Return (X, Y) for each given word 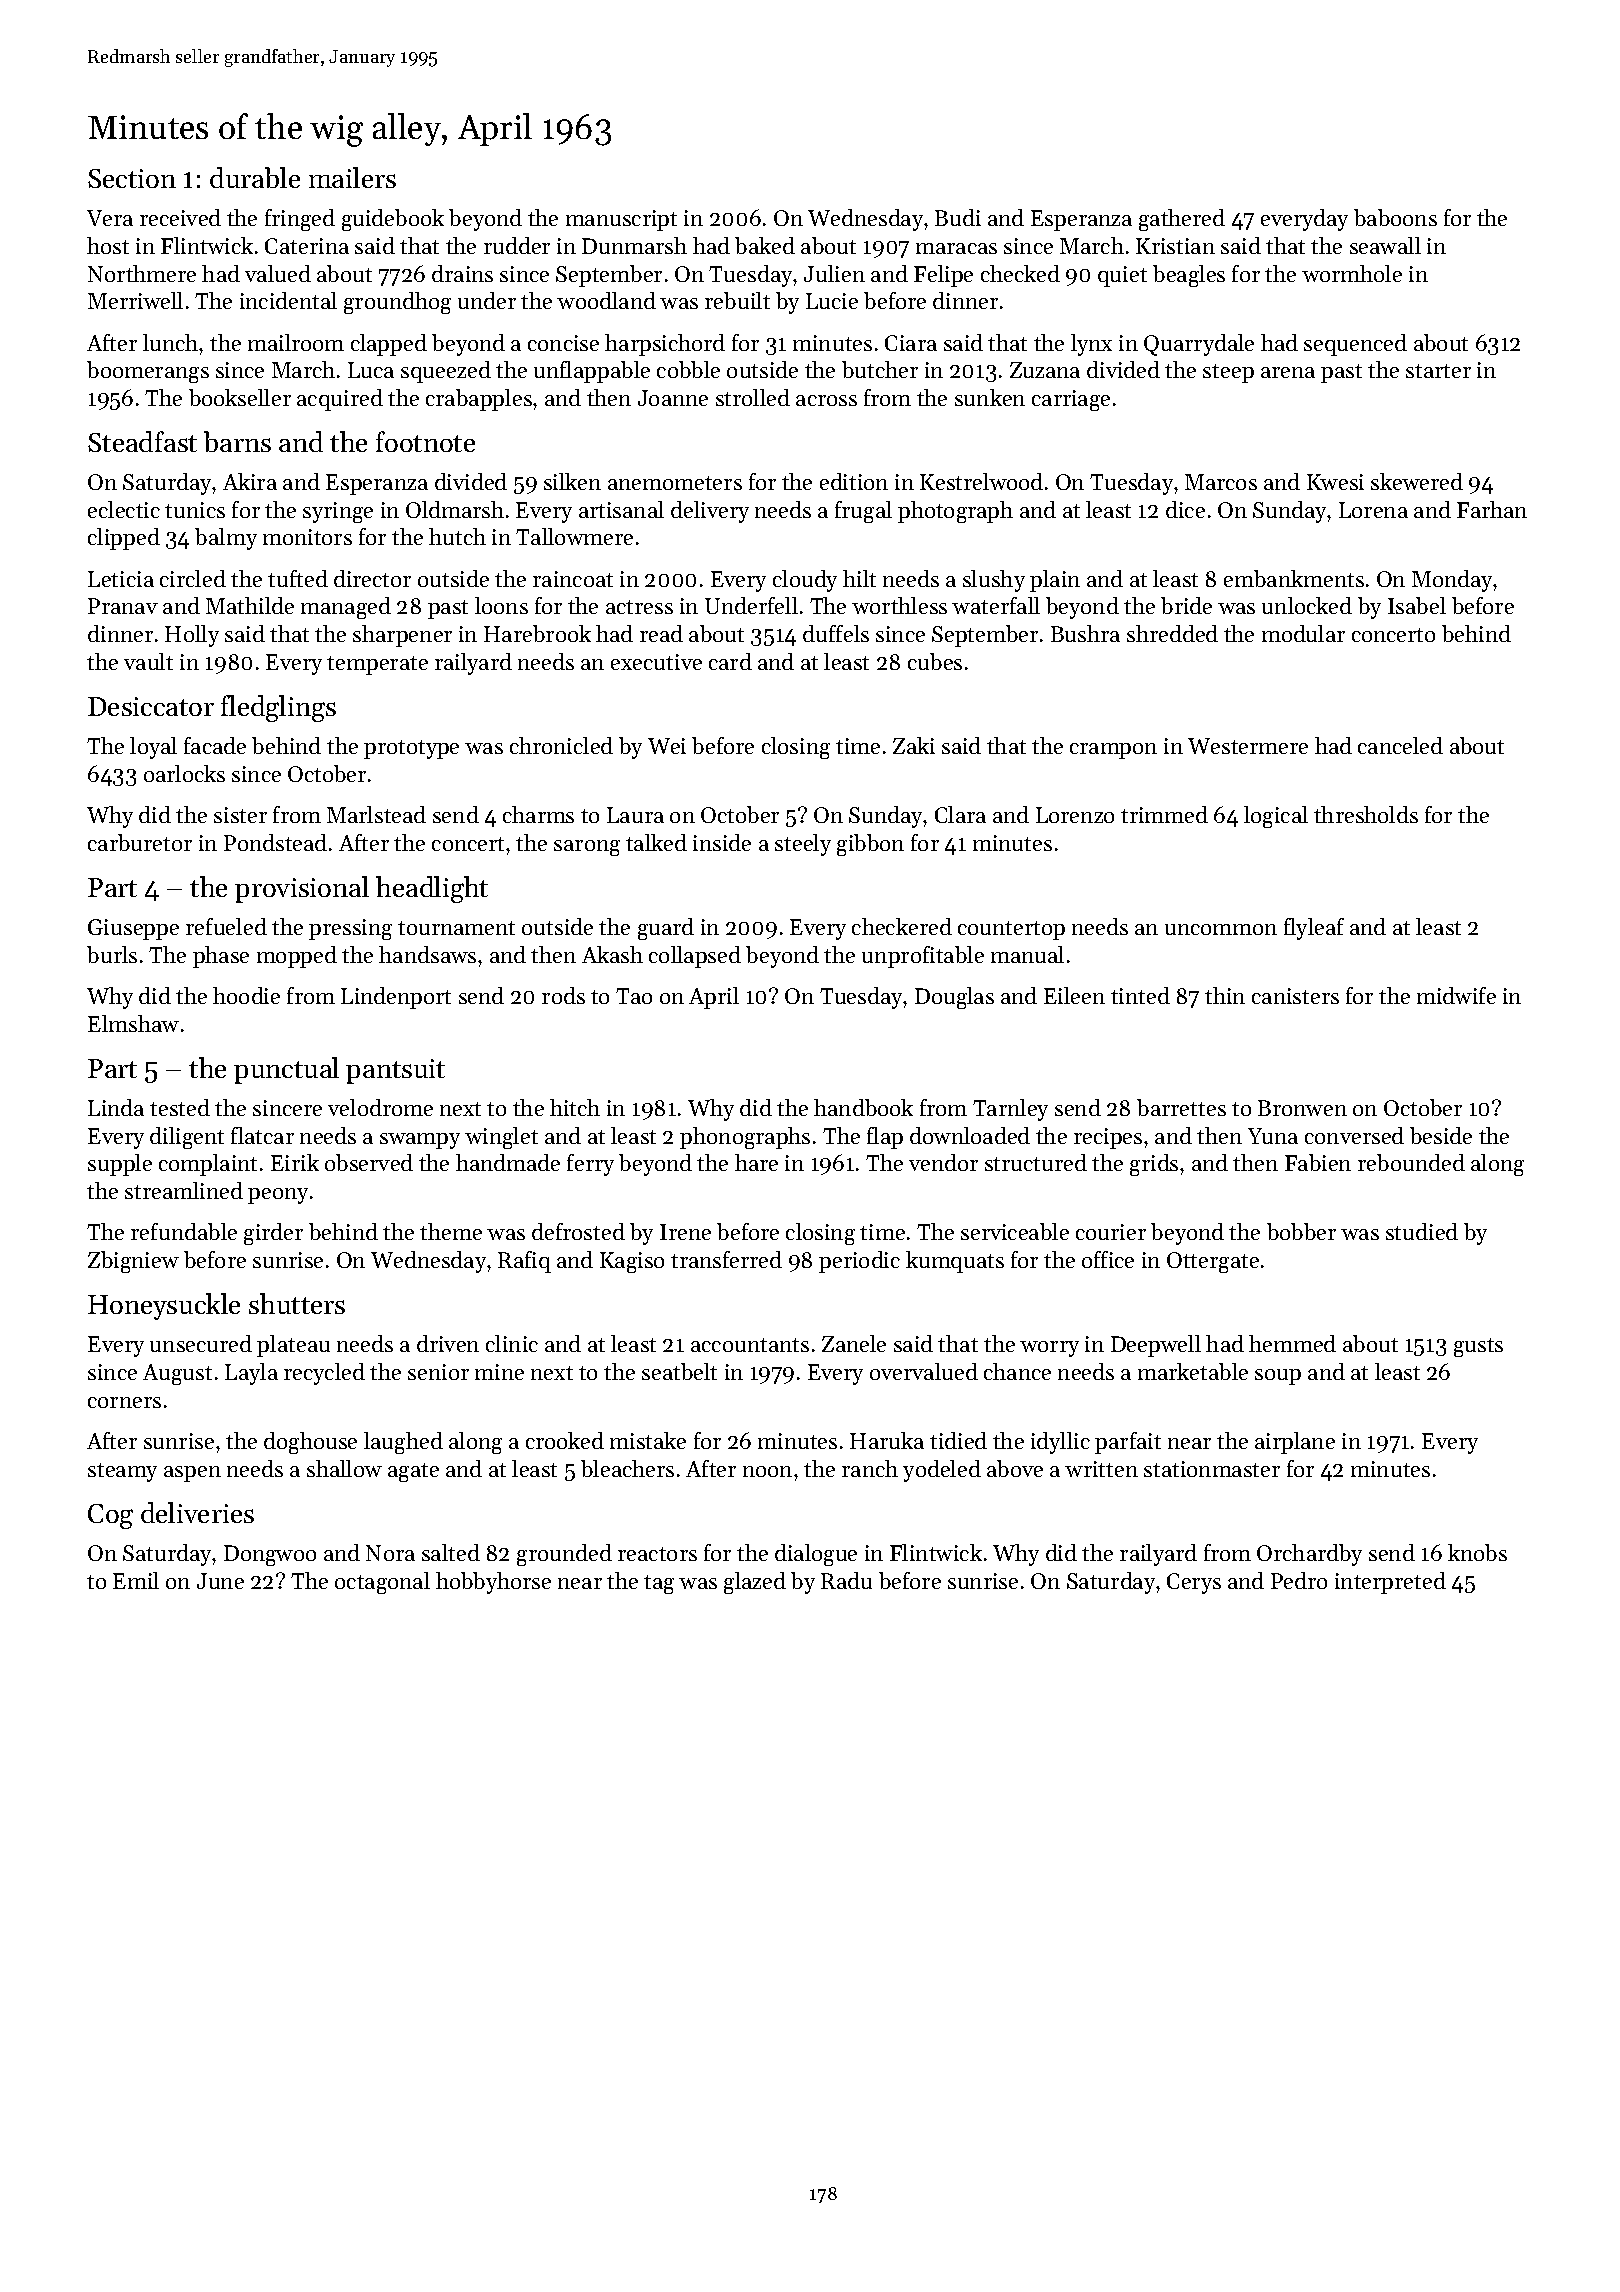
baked (765, 245)
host (108, 245)
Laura (635, 815)
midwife (1456, 995)
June (220, 1581)
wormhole (1352, 273)
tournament (456, 928)
